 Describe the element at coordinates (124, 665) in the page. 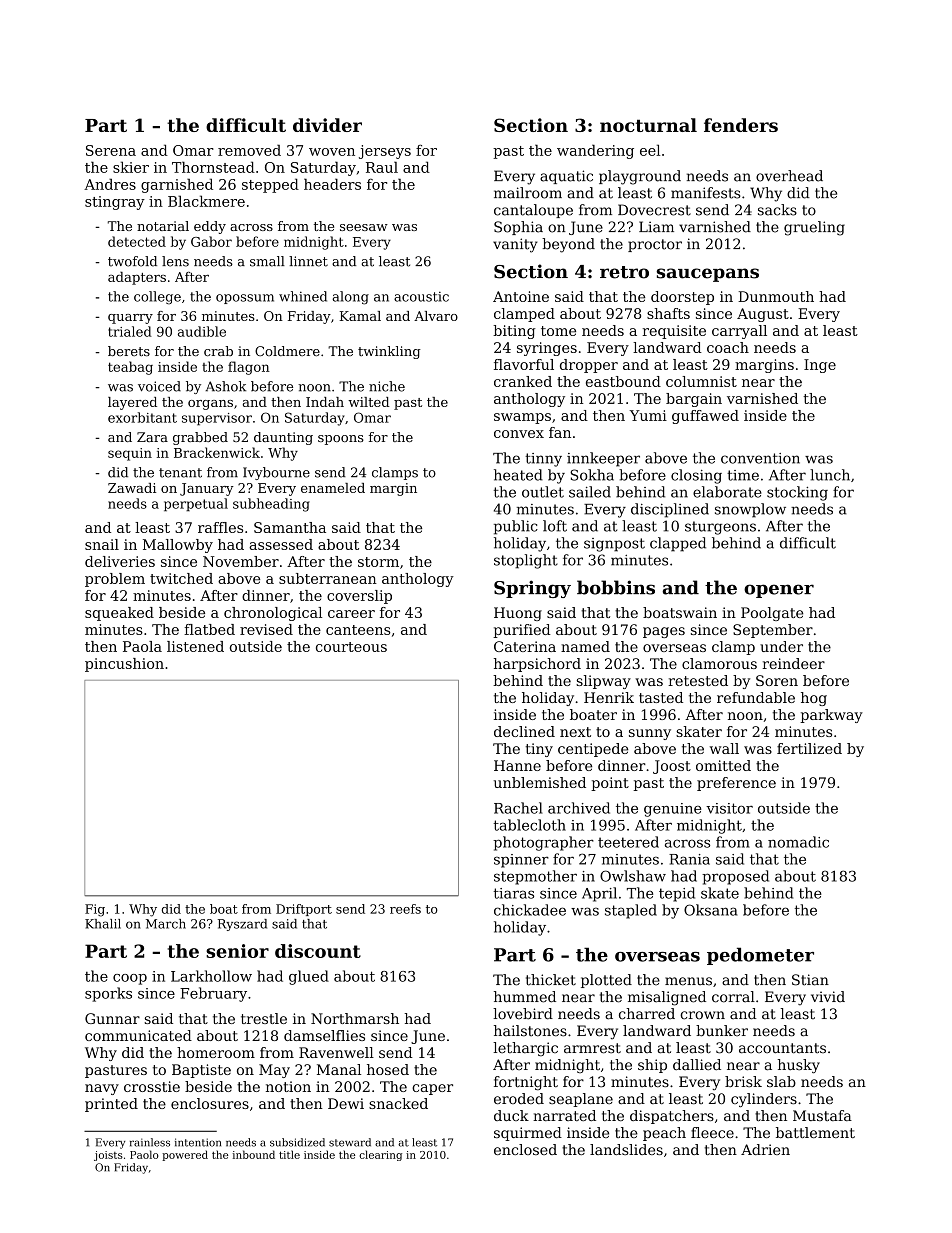

I see `pincushion` at that location.
